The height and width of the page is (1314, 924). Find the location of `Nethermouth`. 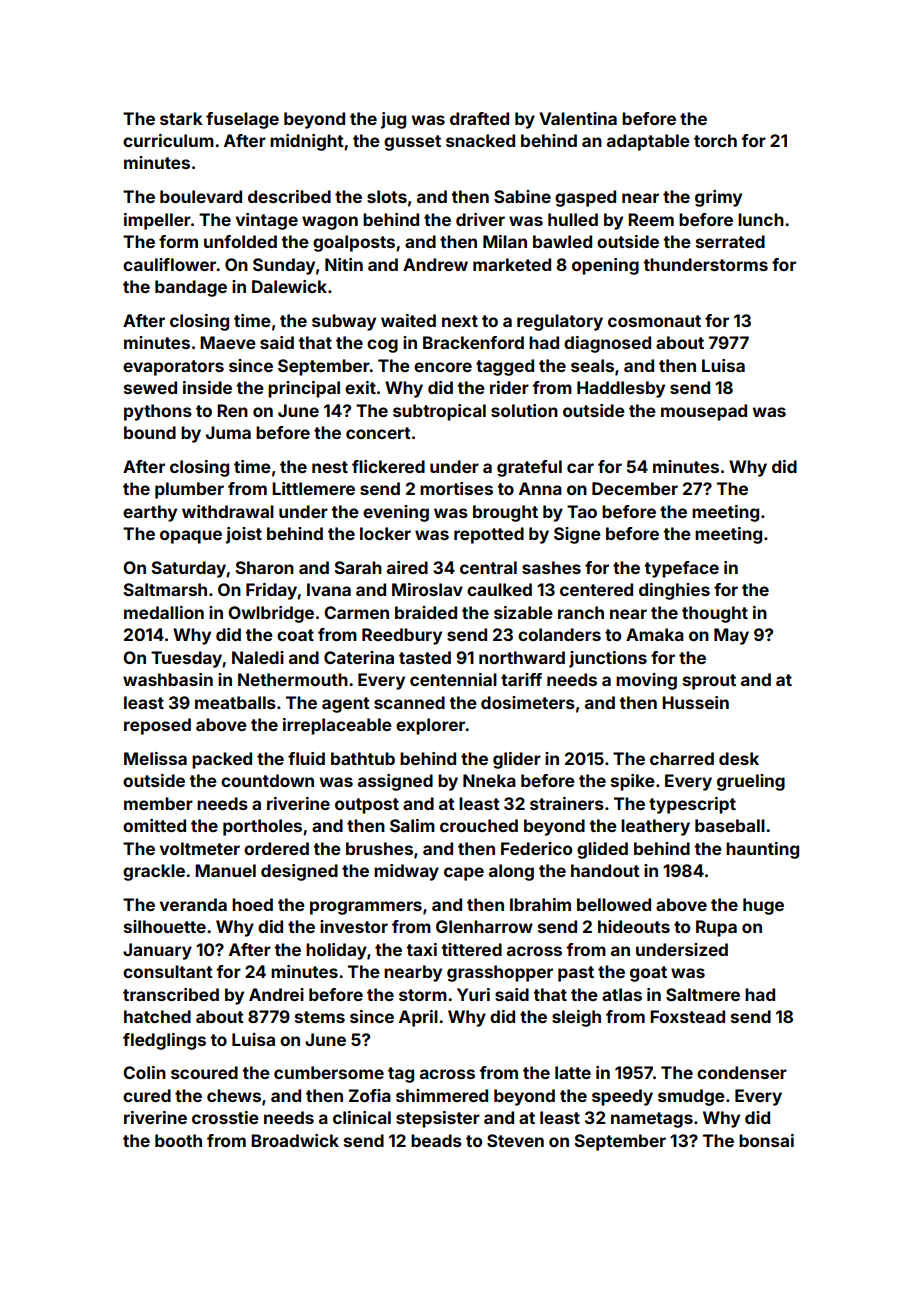

Nethermouth is located at coordinates (293, 679).
